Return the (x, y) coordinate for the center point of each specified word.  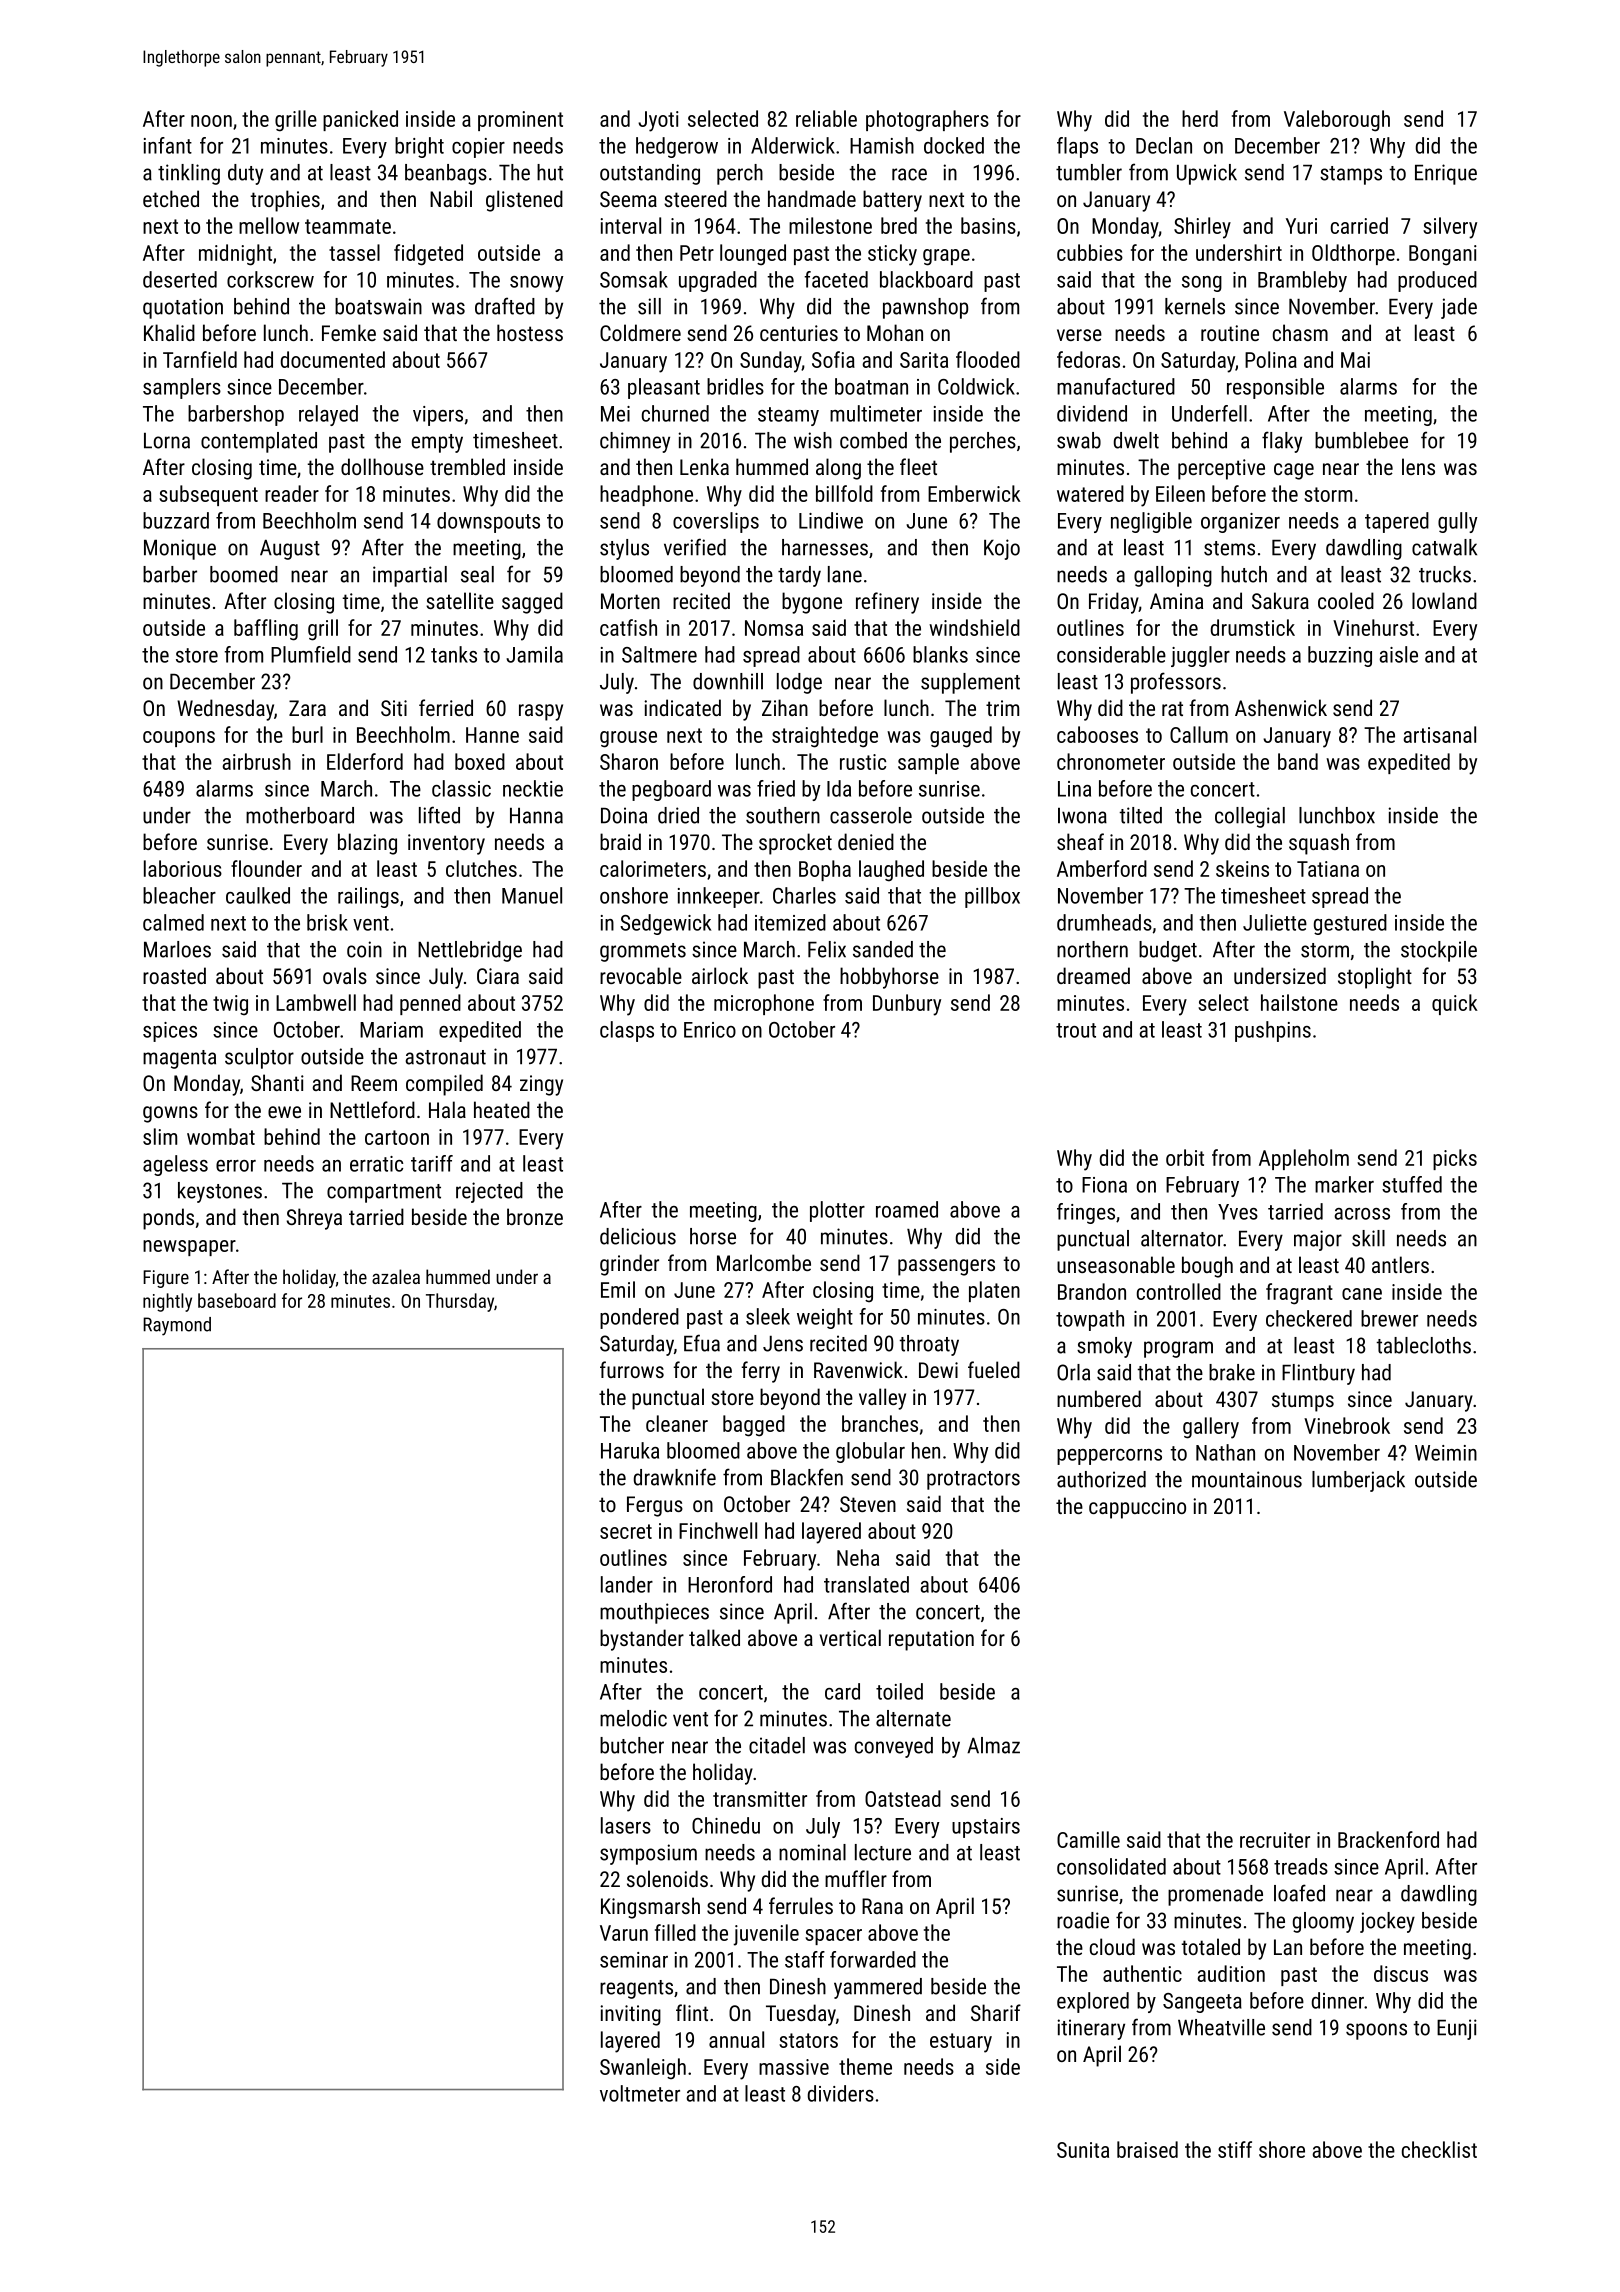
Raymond (177, 1326)
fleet (918, 466)
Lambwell (316, 1002)
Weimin (1446, 1453)
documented (333, 359)
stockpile (1439, 951)
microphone (764, 1004)
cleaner (677, 1423)
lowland (1444, 600)
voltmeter (640, 2093)
